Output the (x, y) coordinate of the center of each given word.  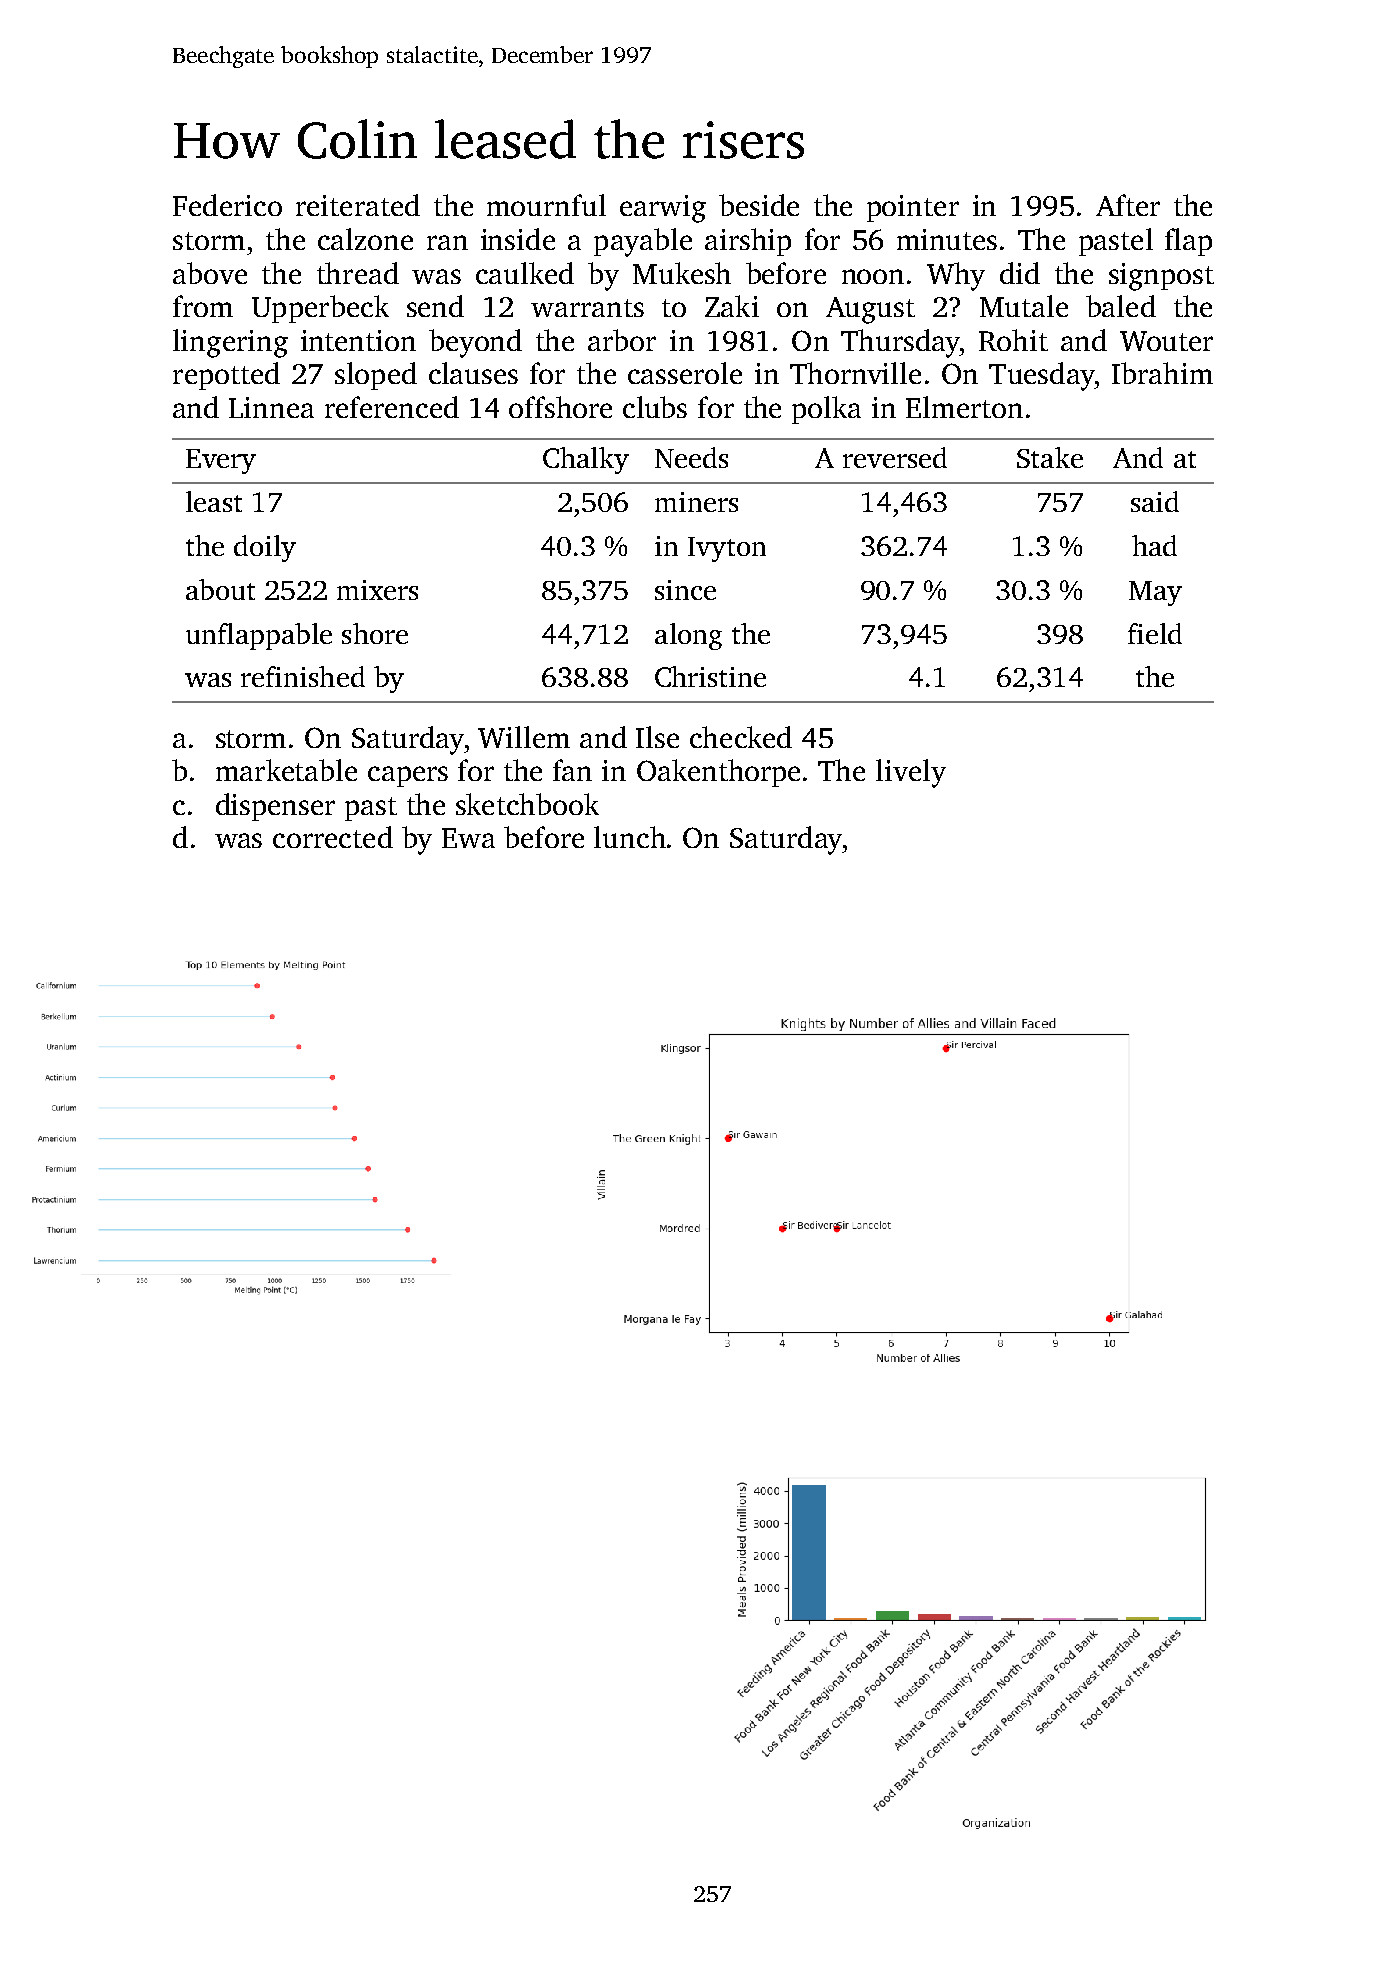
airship (748, 242)
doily (265, 548)
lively (911, 773)
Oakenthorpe (718, 773)
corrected (333, 837)
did (1020, 273)
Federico (227, 205)
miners (696, 502)
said (1155, 501)
